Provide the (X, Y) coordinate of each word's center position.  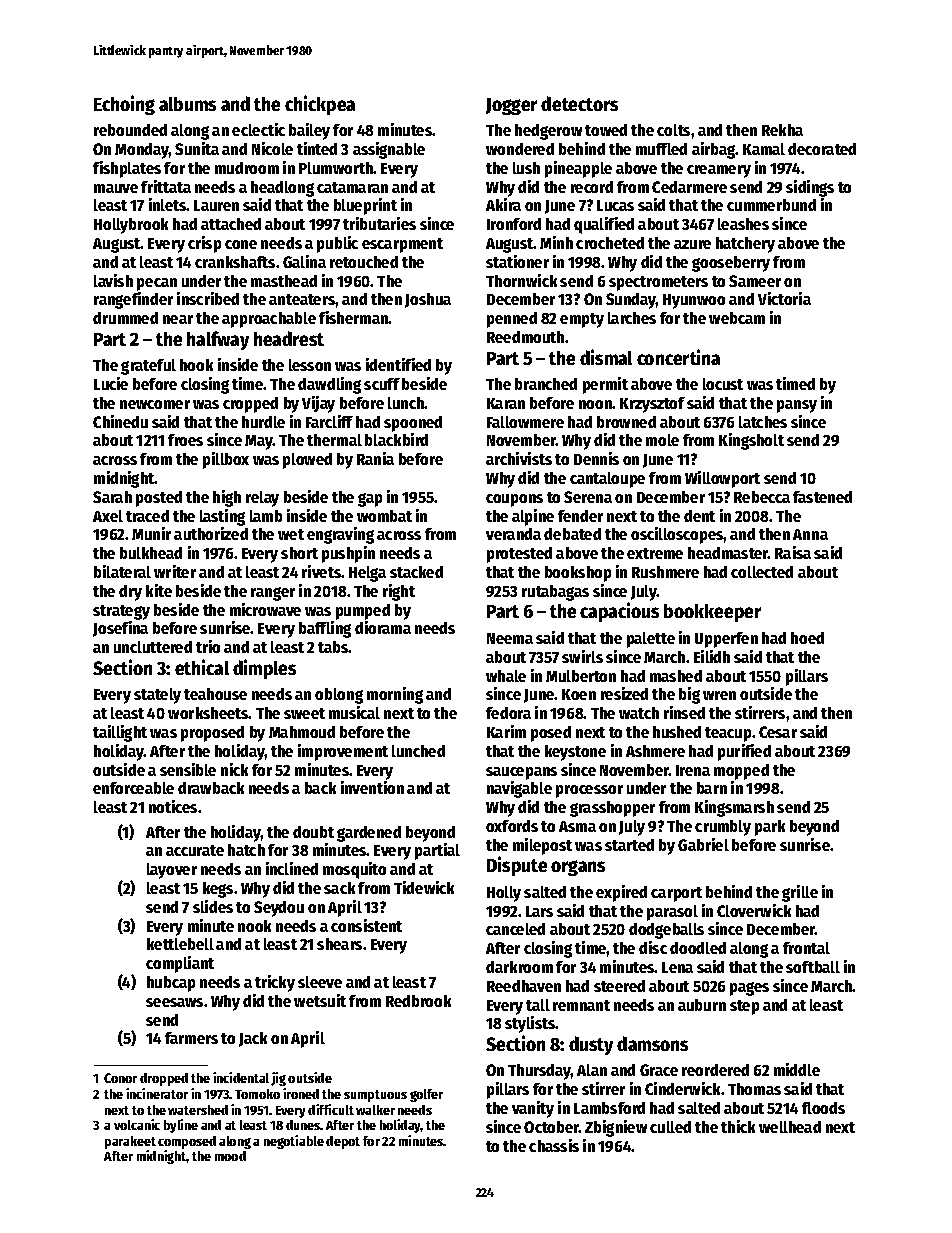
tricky (275, 983)
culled (670, 1127)
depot (343, 1142)
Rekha (782, 130)
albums (187, 104)
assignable (389, 150)
